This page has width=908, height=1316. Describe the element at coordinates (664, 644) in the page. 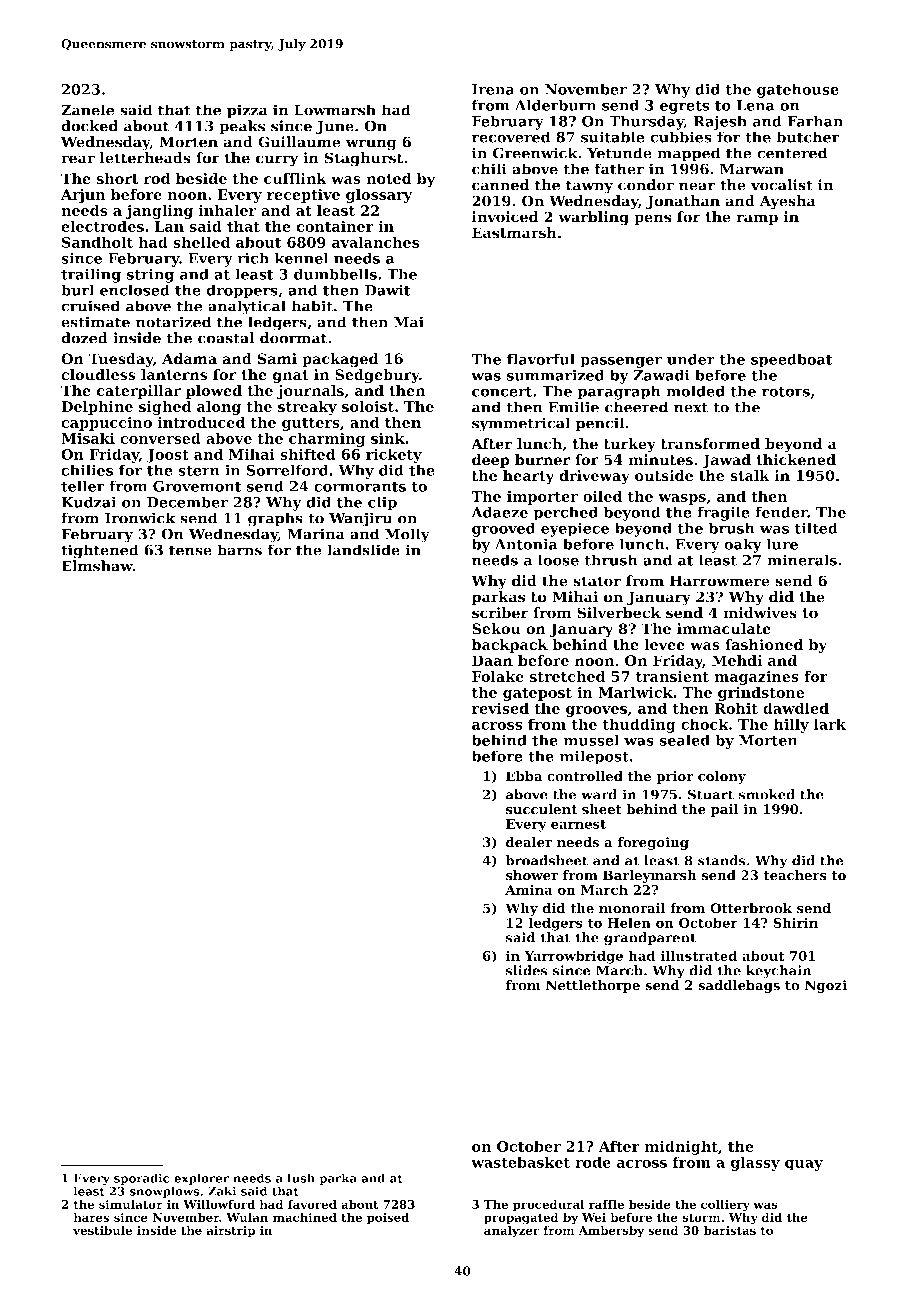

I see `levee` at that location.
